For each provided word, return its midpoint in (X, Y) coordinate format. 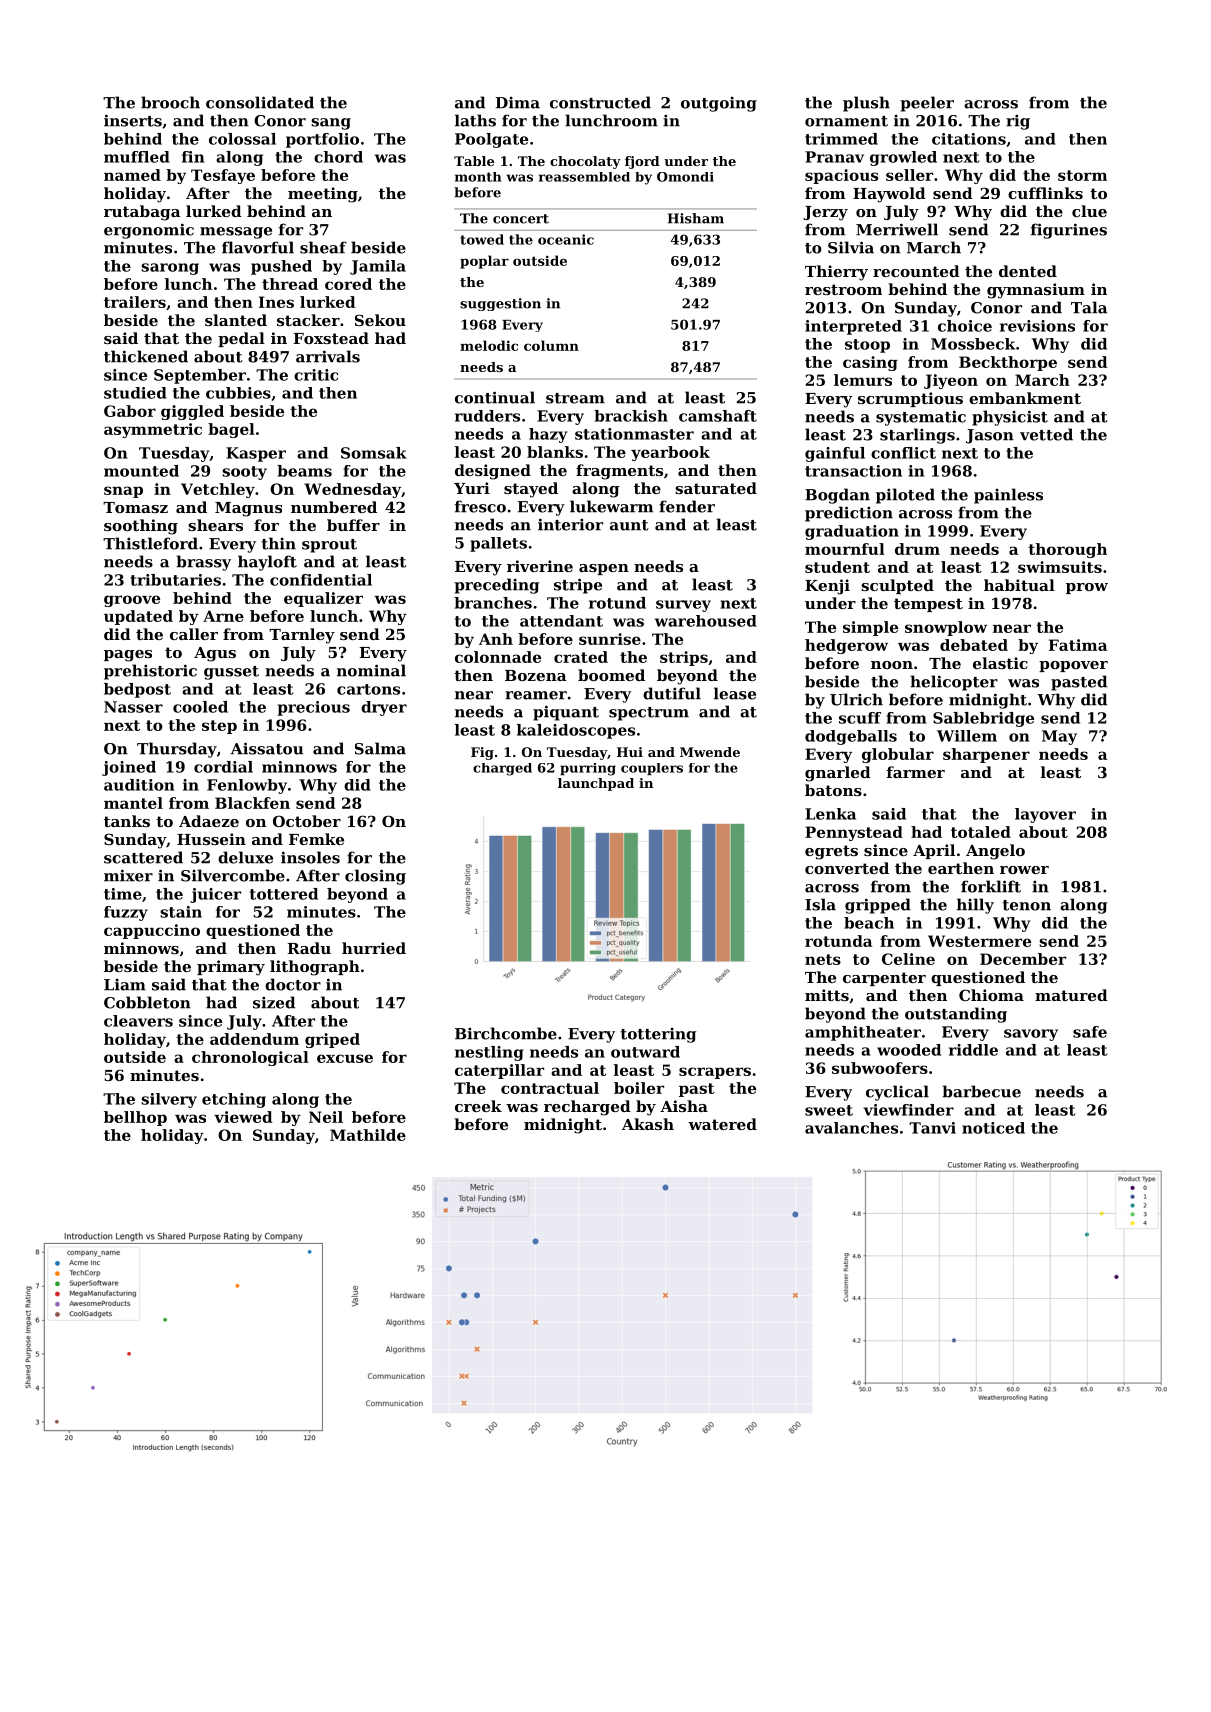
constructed (600, 102)
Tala (1089, 307)
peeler (927, 104)
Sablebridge (983, 719)
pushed (281, 267)
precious (313, 708)
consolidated (260, 102)
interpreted (853, 327)
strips (684, 658)
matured (1071, 995)
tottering (658, 1035)
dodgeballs (851, 737)
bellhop (135, 1118)
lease (735, 693)
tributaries (175, 580)
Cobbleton (147, 1002)
